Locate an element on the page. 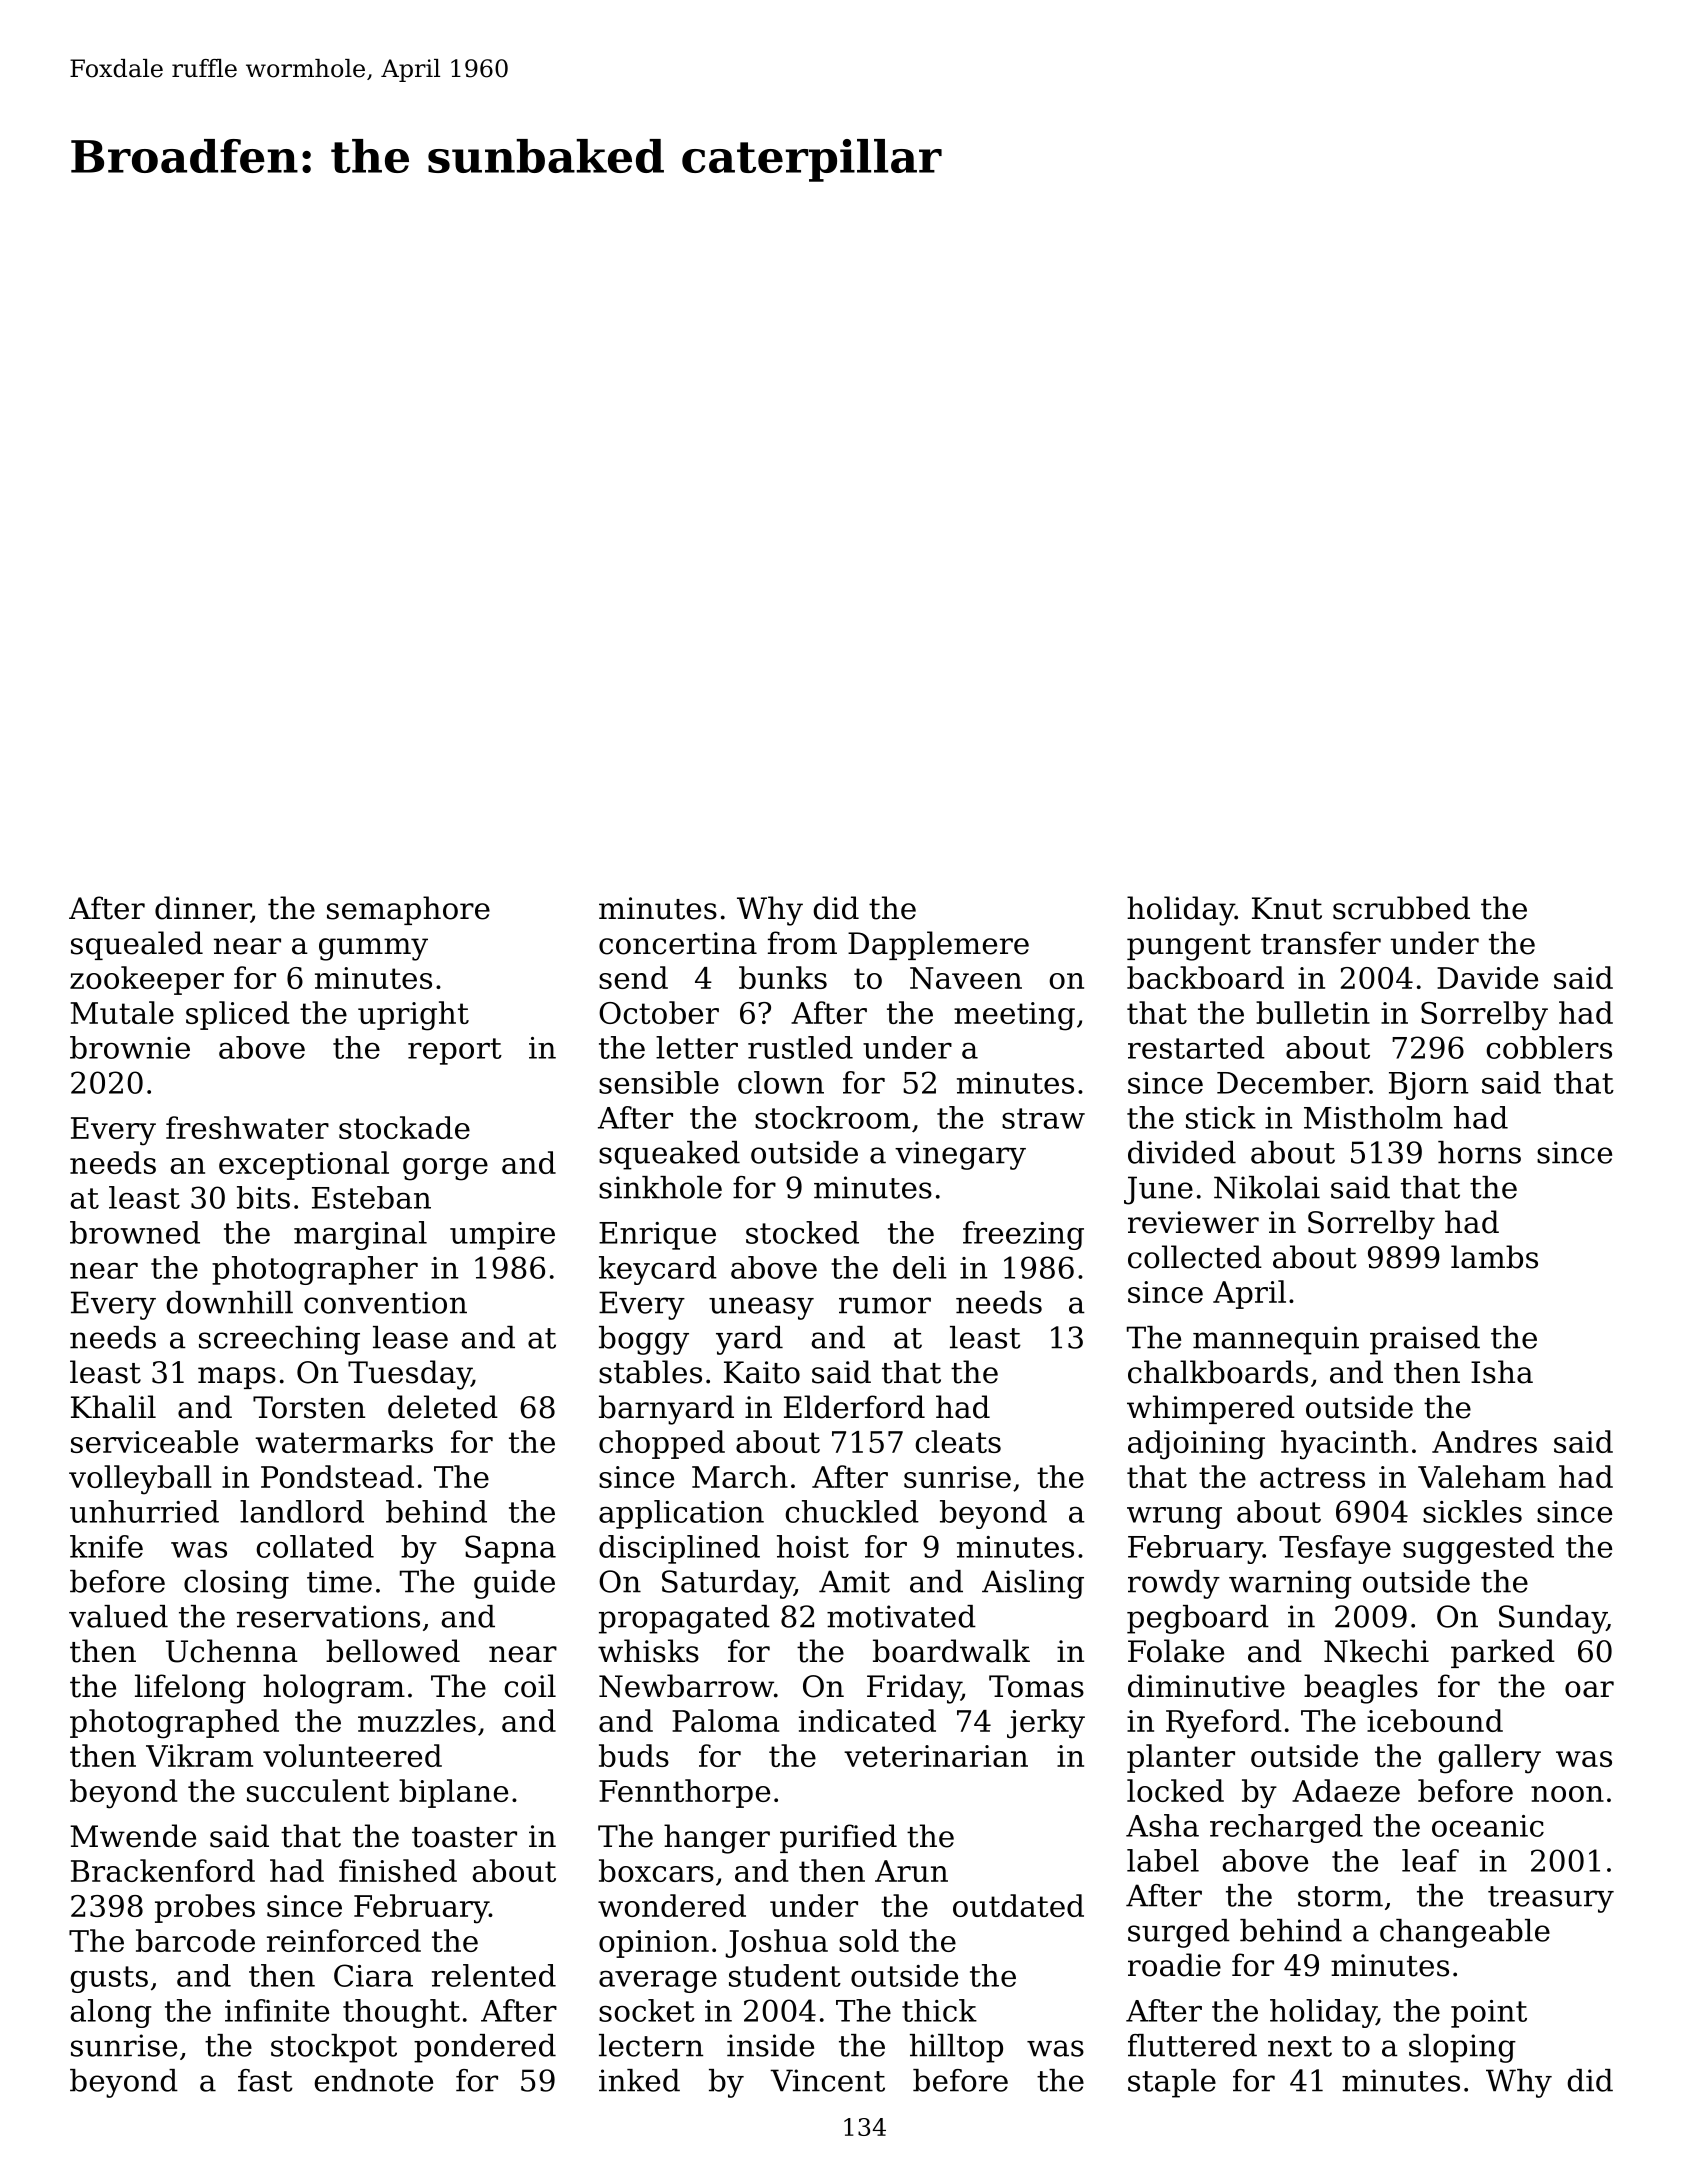  meeting is located at coordinates (1014, 1016).
